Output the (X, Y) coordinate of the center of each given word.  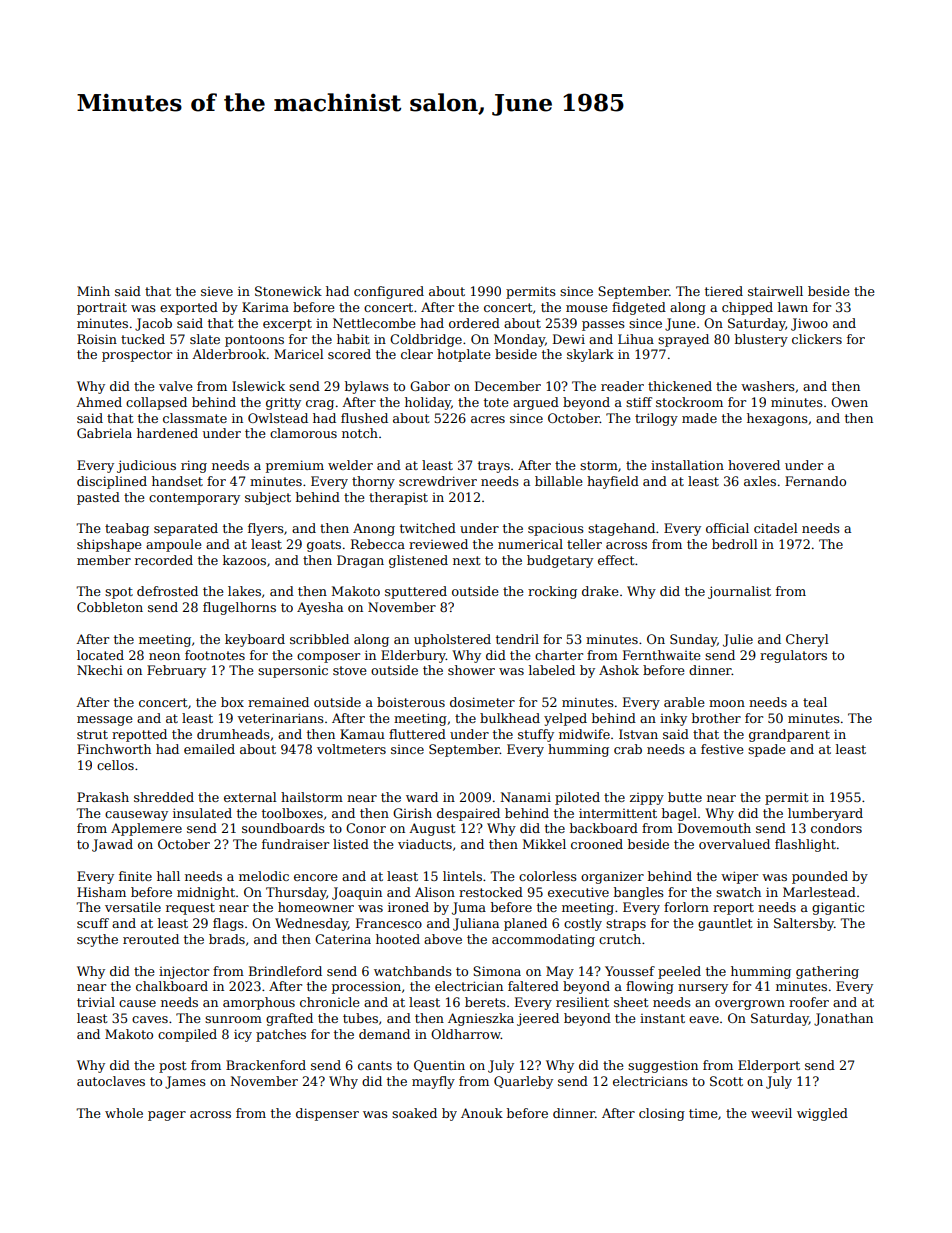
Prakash (103, 797)
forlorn (686, 907)
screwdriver (438, 481)
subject (268, 498)
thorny (373, 482)
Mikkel (544, 844)
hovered (754, 465)
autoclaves (111, 1081)
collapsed (156, 403)
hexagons (777, 419)
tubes (360, 1018)
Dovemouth (714, 828)
